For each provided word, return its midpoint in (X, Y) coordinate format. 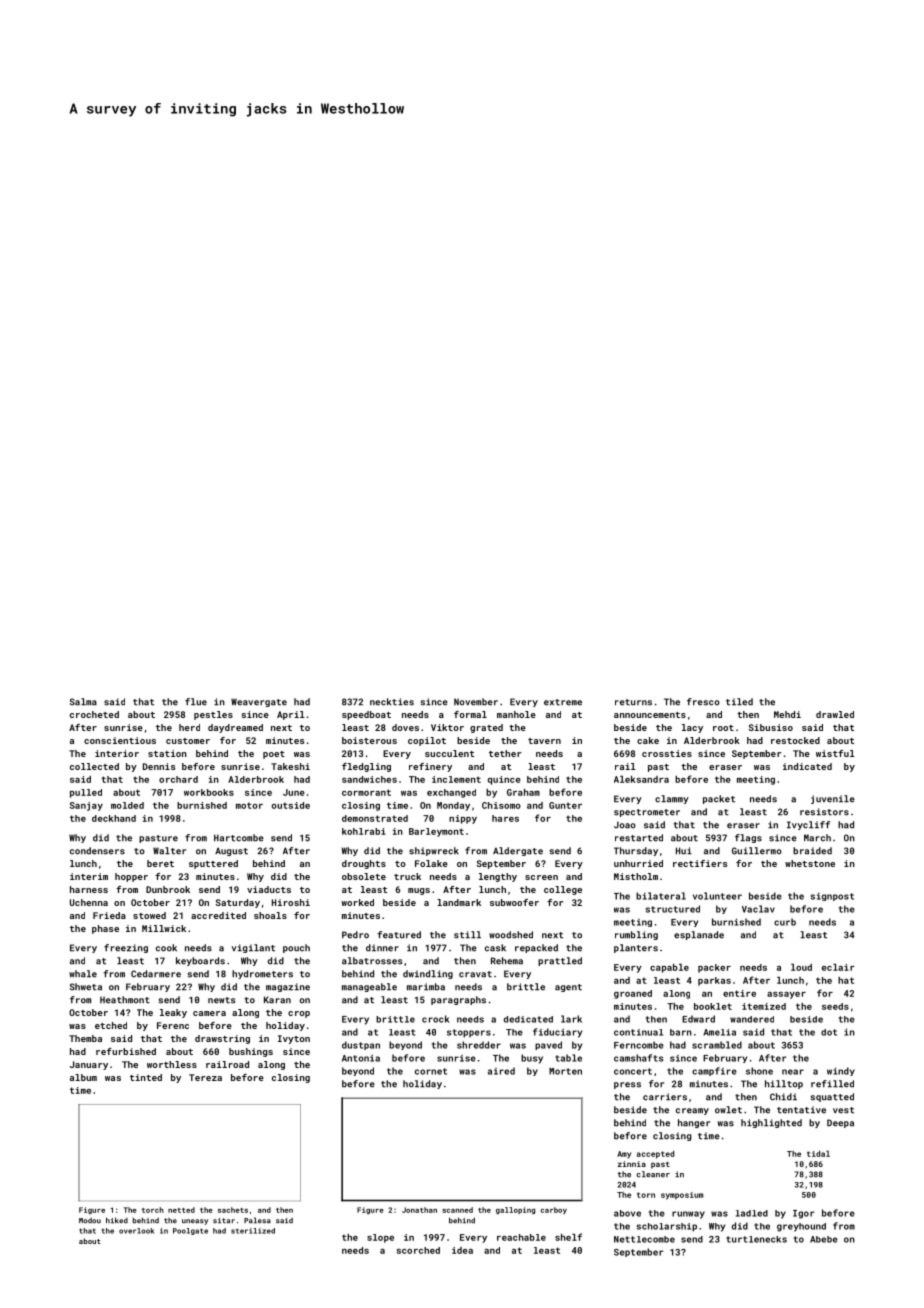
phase (105, 929)
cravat (475, 974)
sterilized (253, 1231)
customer (188, 741)
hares (505, 818)
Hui (684, 850)
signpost (832, 897)
